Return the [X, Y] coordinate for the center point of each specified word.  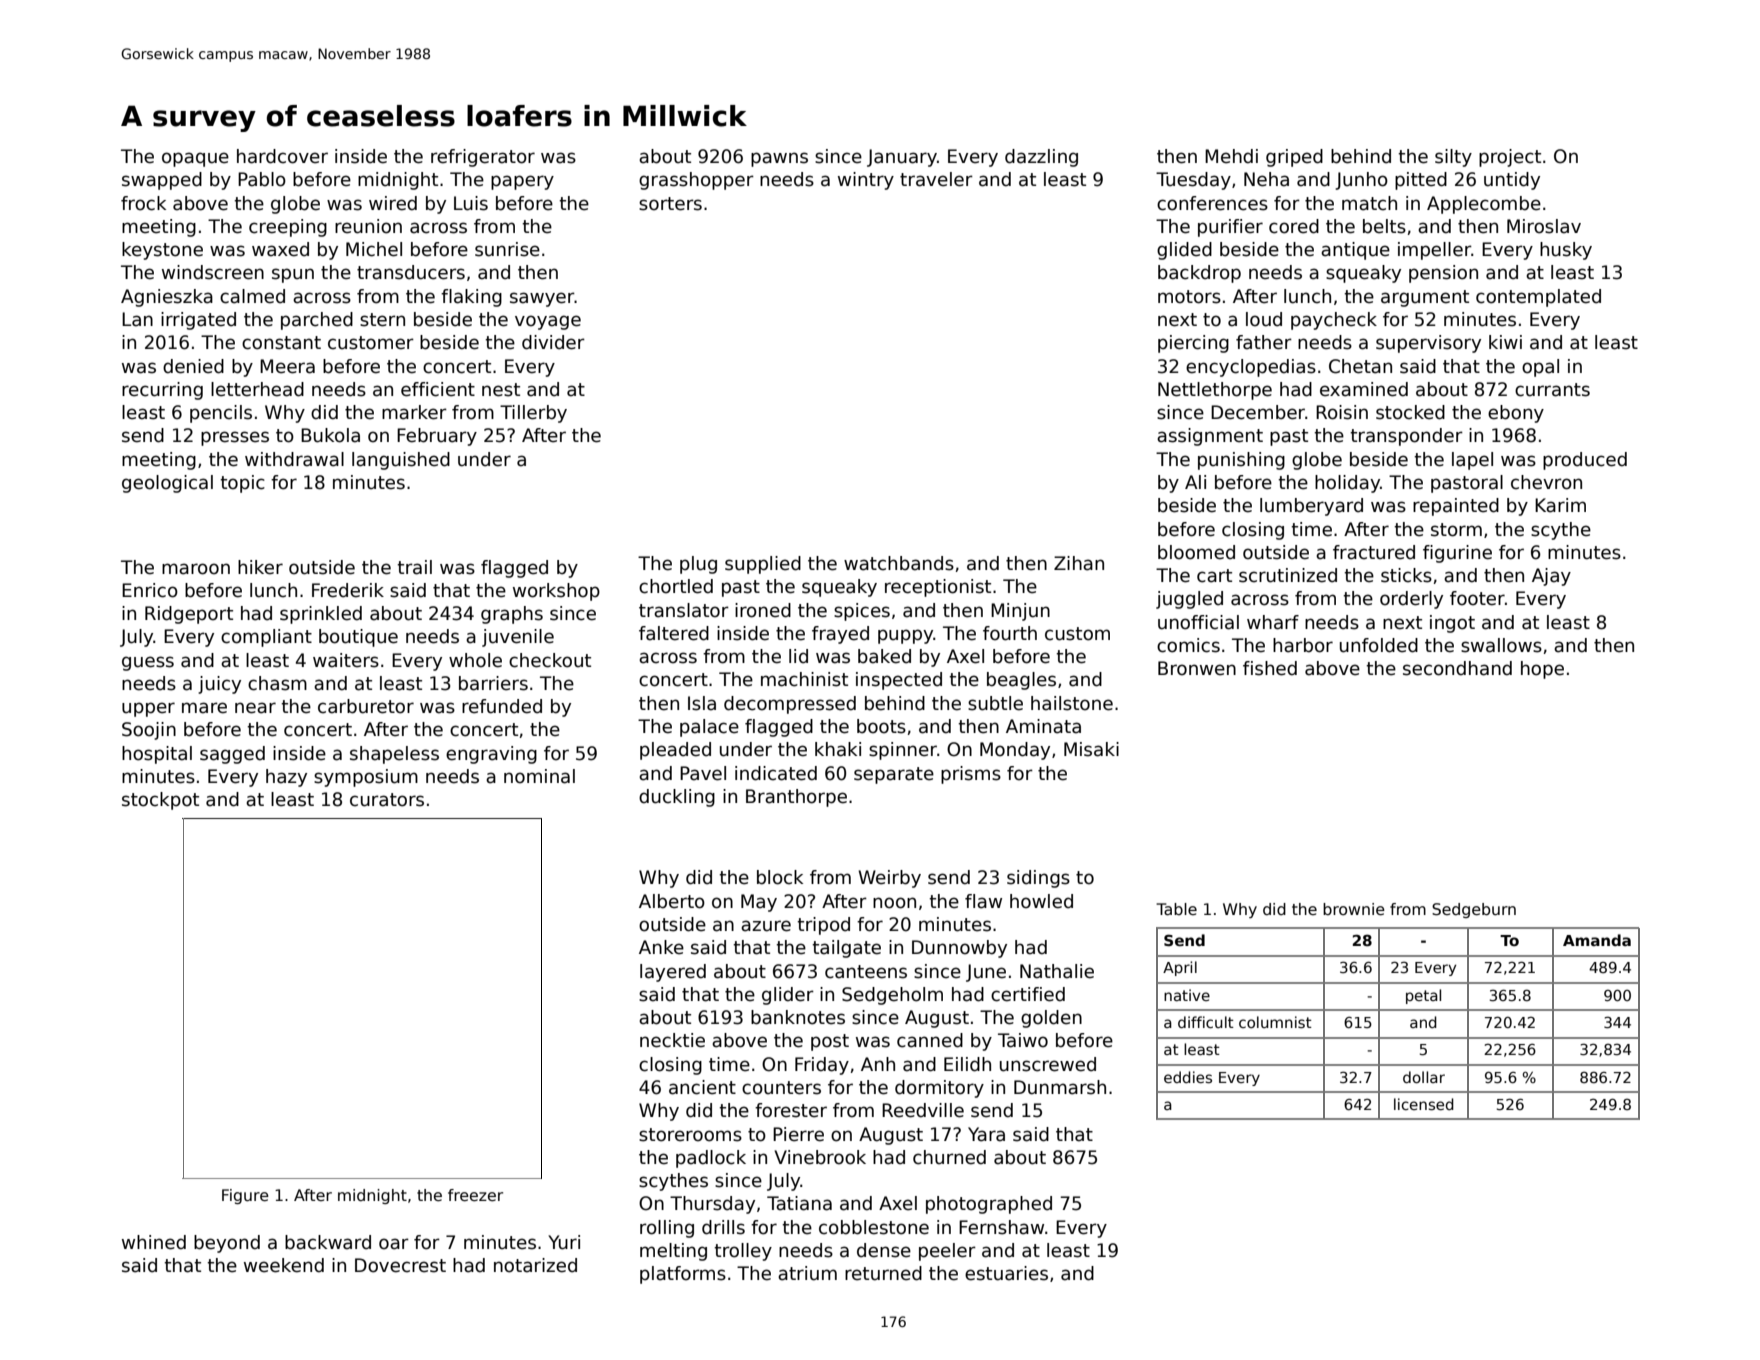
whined [154, 1242]
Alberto [672, 901]
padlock [711, 1159]
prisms [971, 775]
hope [1542, 670]
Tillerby [533, 414]
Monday [1015, 751]
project [1510, 158]
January [902, 158]
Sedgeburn [1474, 910]
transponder [1406, 437]
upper [148, 709]
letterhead [257, 389]
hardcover [282, 156]
